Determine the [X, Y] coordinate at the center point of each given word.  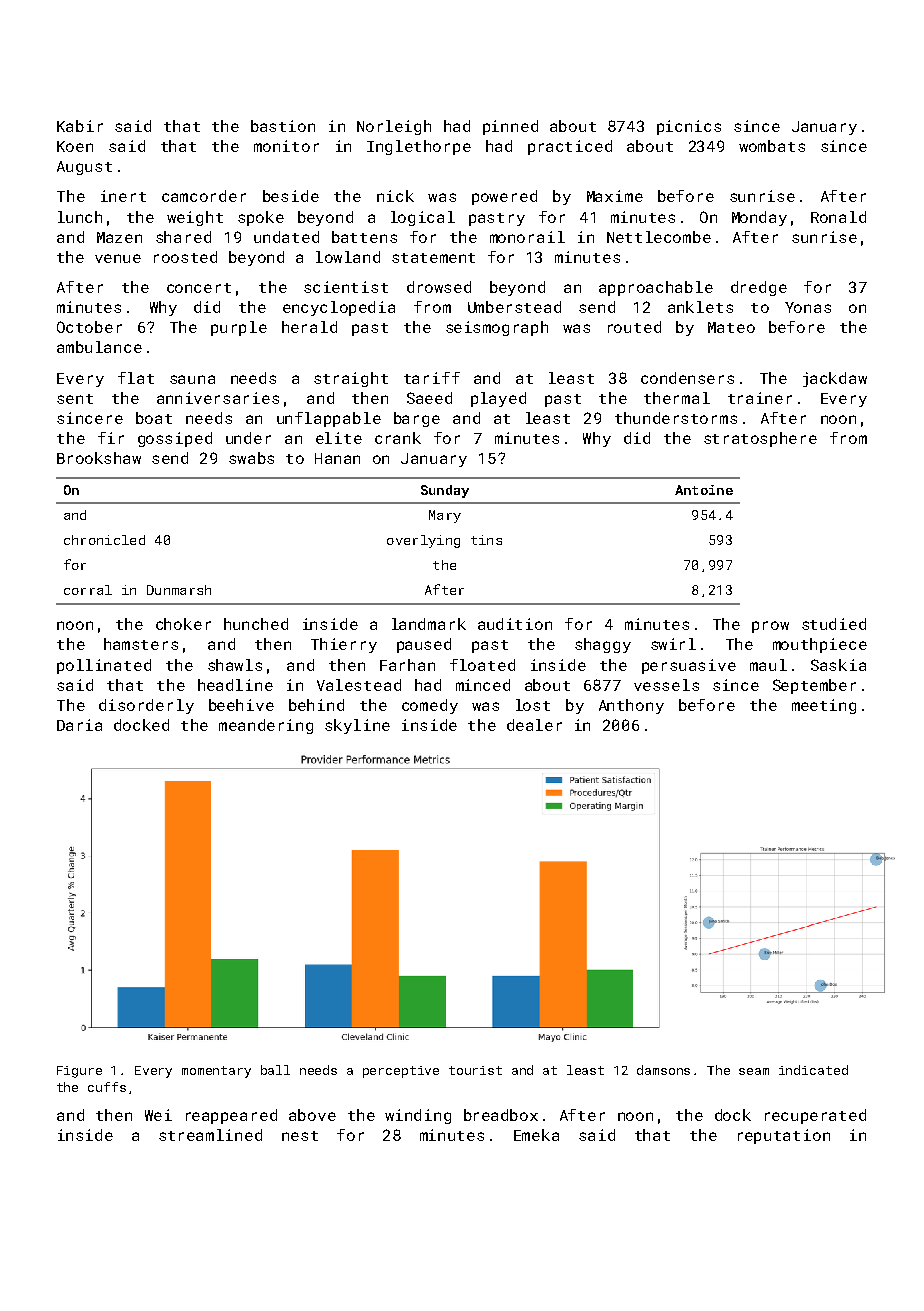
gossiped [175, 439]
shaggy [603, 645]
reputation [784, 1136]
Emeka [536, 1135]
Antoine [704, 490]
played [498, 399]
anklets [700, 307]
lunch [80, 217]
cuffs [107, 1087]
